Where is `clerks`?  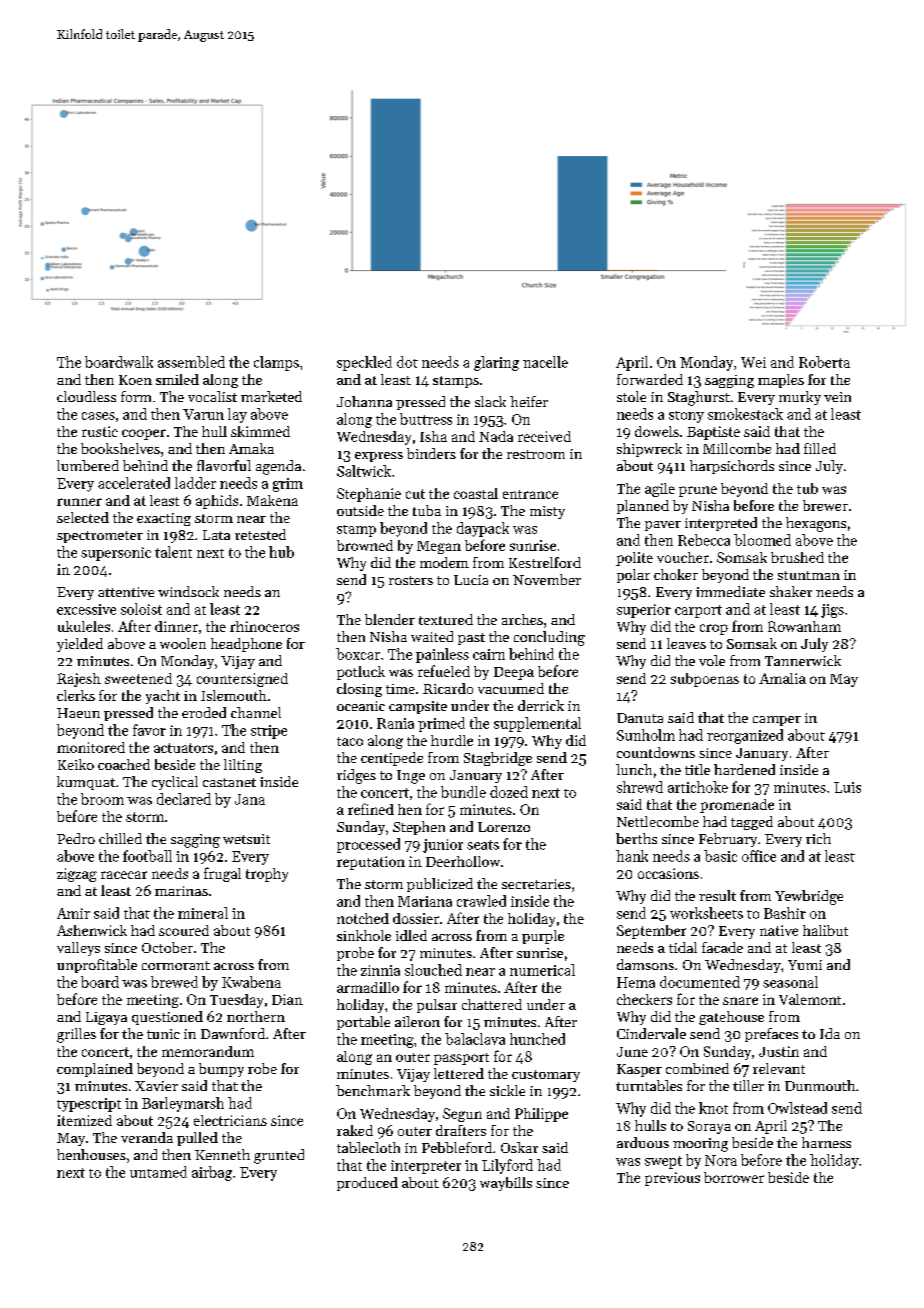
clerks is located at coordinates (76, 695).
